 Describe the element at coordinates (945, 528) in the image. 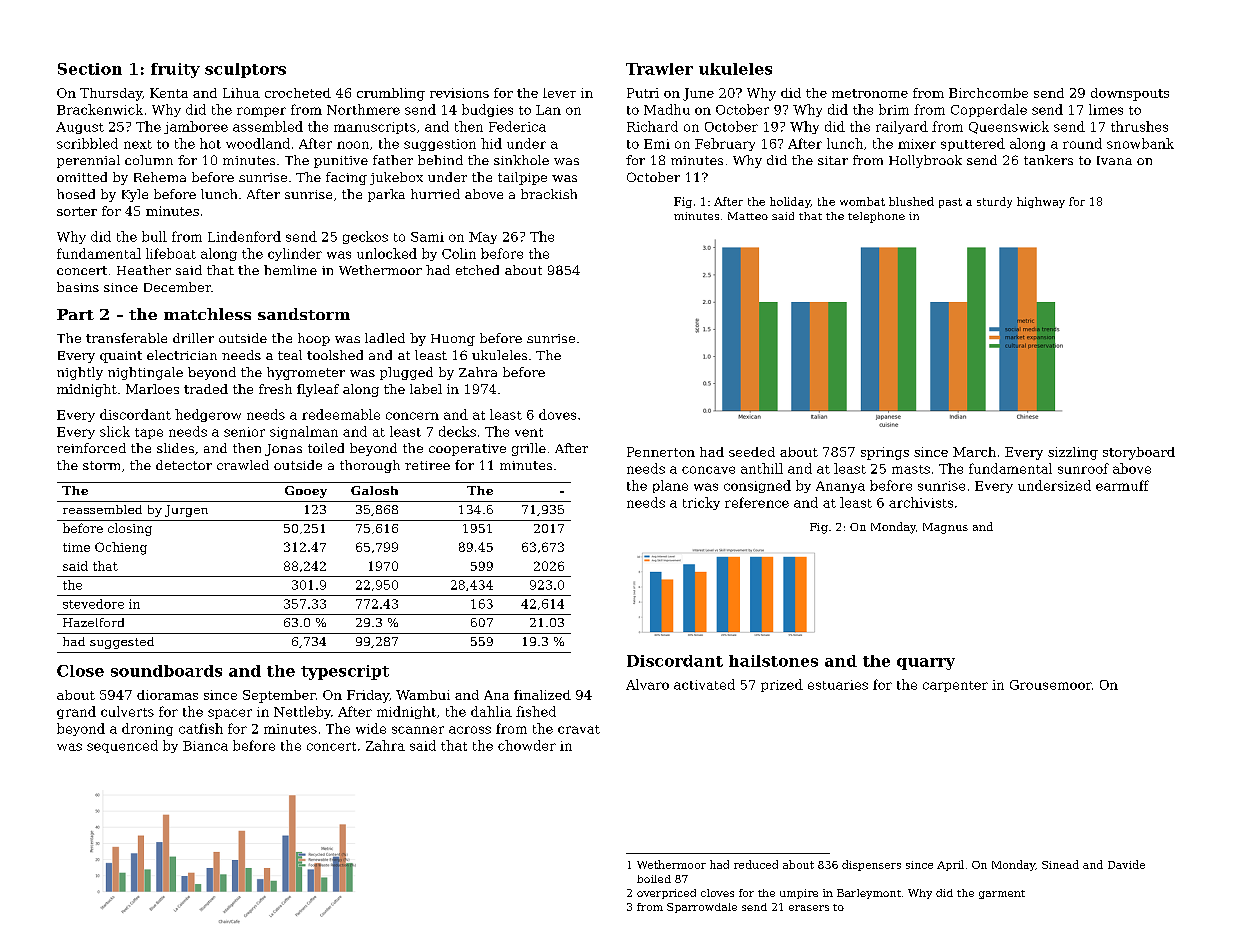

I see `Magnus` at that location.
